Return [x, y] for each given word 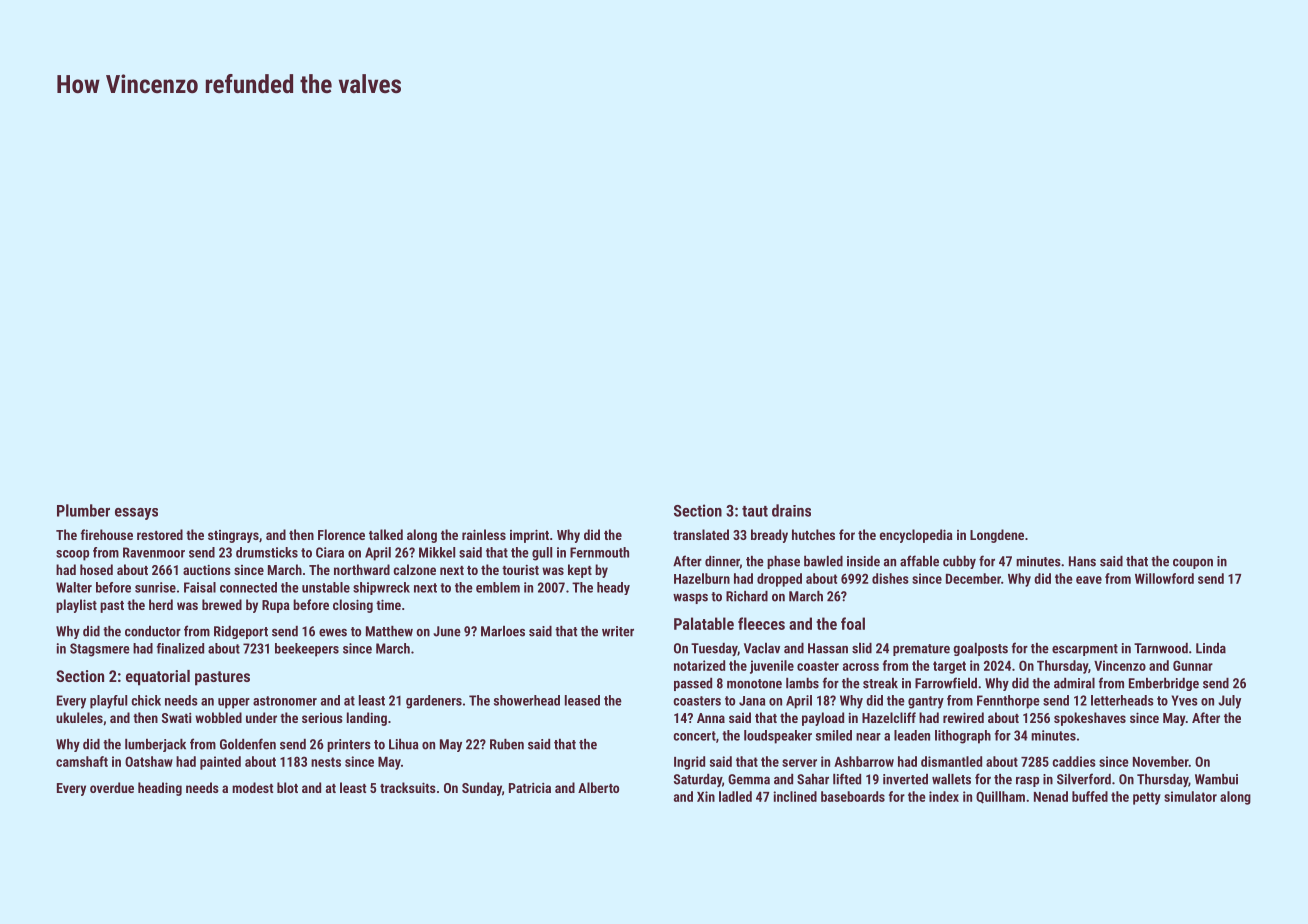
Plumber [83, 510]
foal [853, 623]
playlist [76, 606]
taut [755, 511]
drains [791, 510]
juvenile [772, 667]
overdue [112, 787]
